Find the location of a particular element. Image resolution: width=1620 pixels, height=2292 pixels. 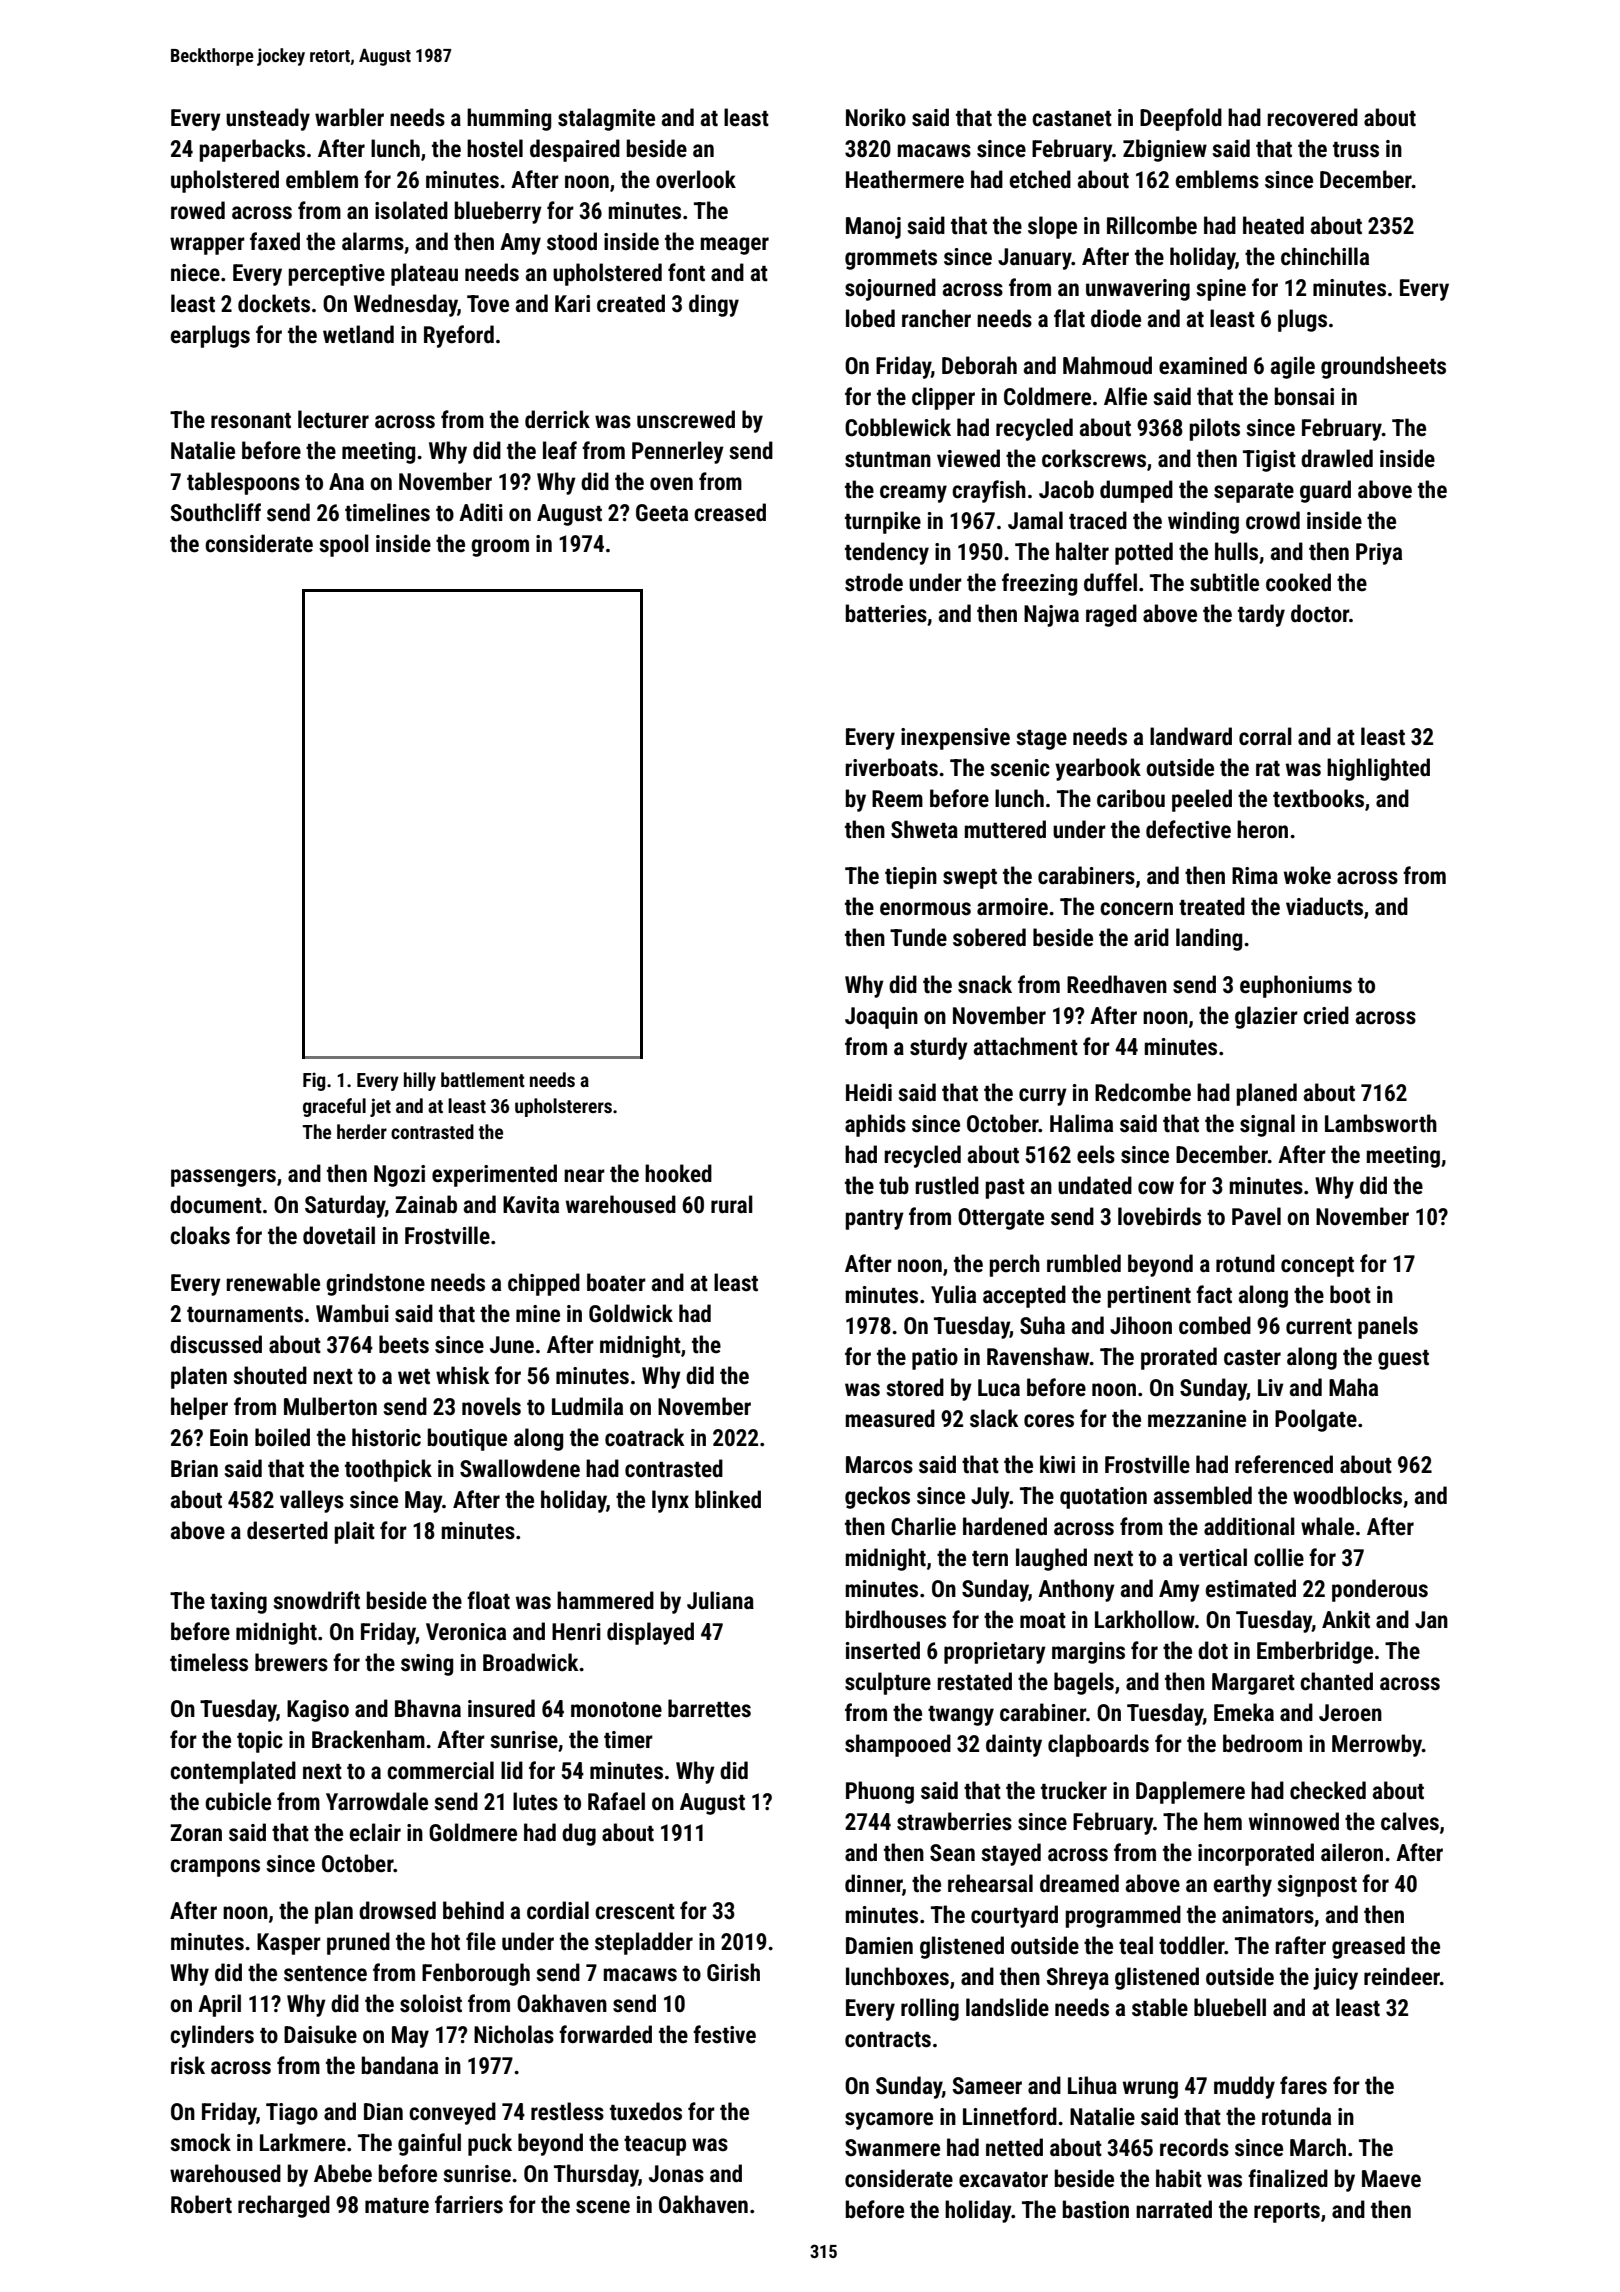

Deepfold is located at coordinates (1181, 119).
